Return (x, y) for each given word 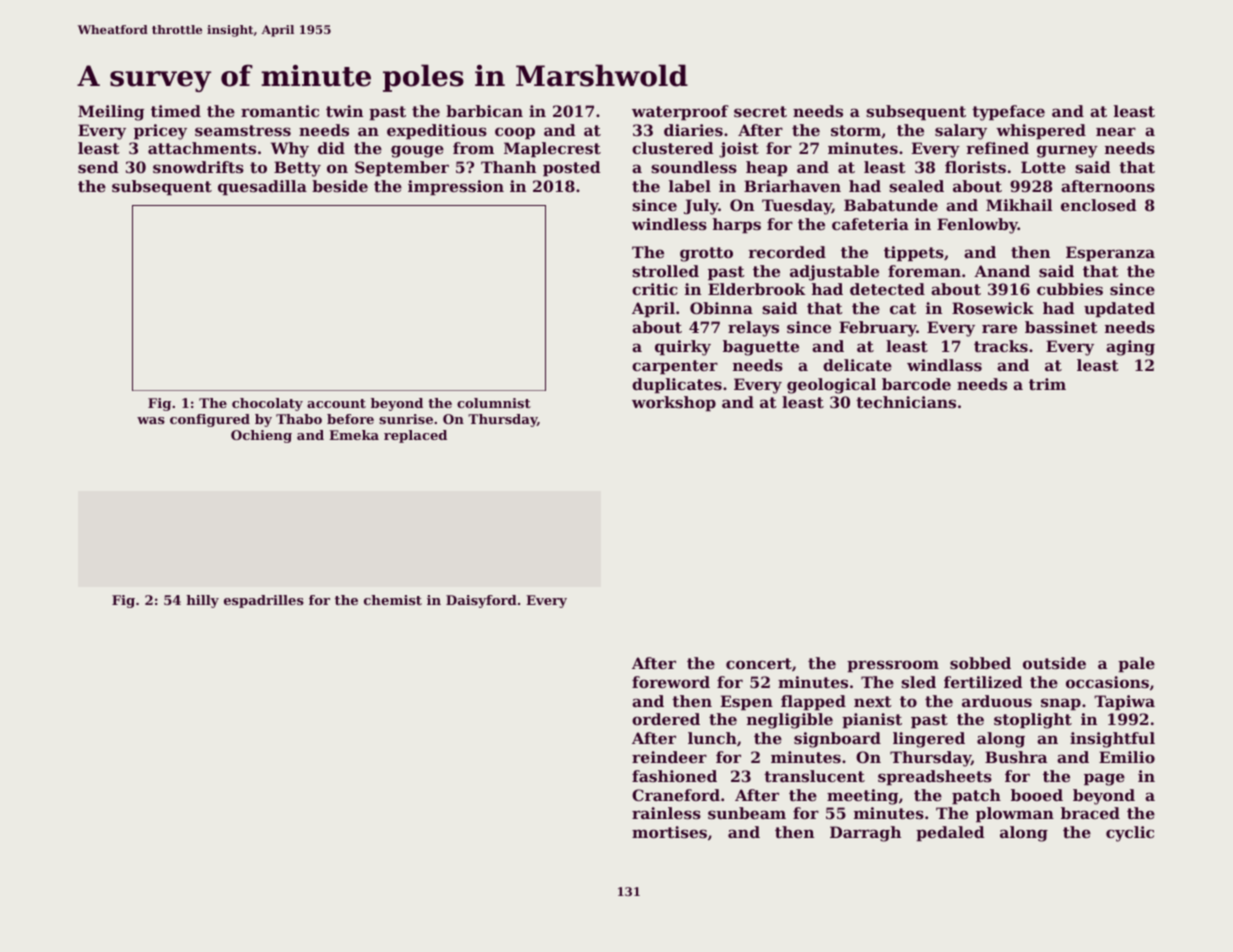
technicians (906, 402)
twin (344, 111)
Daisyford (481, 601)
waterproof (680, 112)
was (151, 420)
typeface (1008, 113)
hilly (202, 601)
